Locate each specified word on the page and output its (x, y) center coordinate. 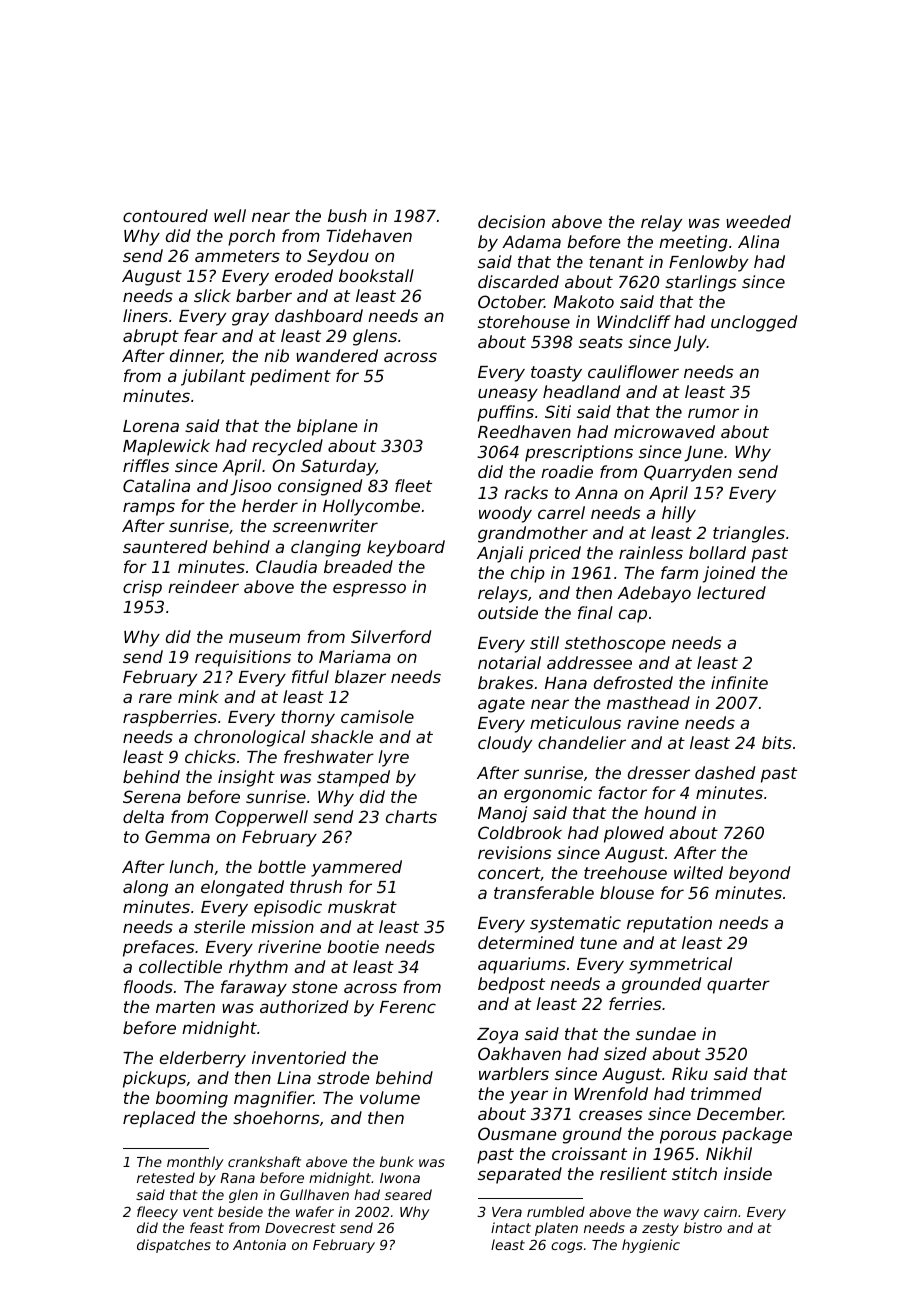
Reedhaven (524, 431)
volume (390, 1097)
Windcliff (634, 321)
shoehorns (276, 1117)
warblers (514, 1073)
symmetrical (680, 965)
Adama (531, 241)
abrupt (151, 337)
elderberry (203, 1059)
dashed (725, 772)
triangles (749, 534)
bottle (282, 866)
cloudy (505, 744)
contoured (165, 215)
